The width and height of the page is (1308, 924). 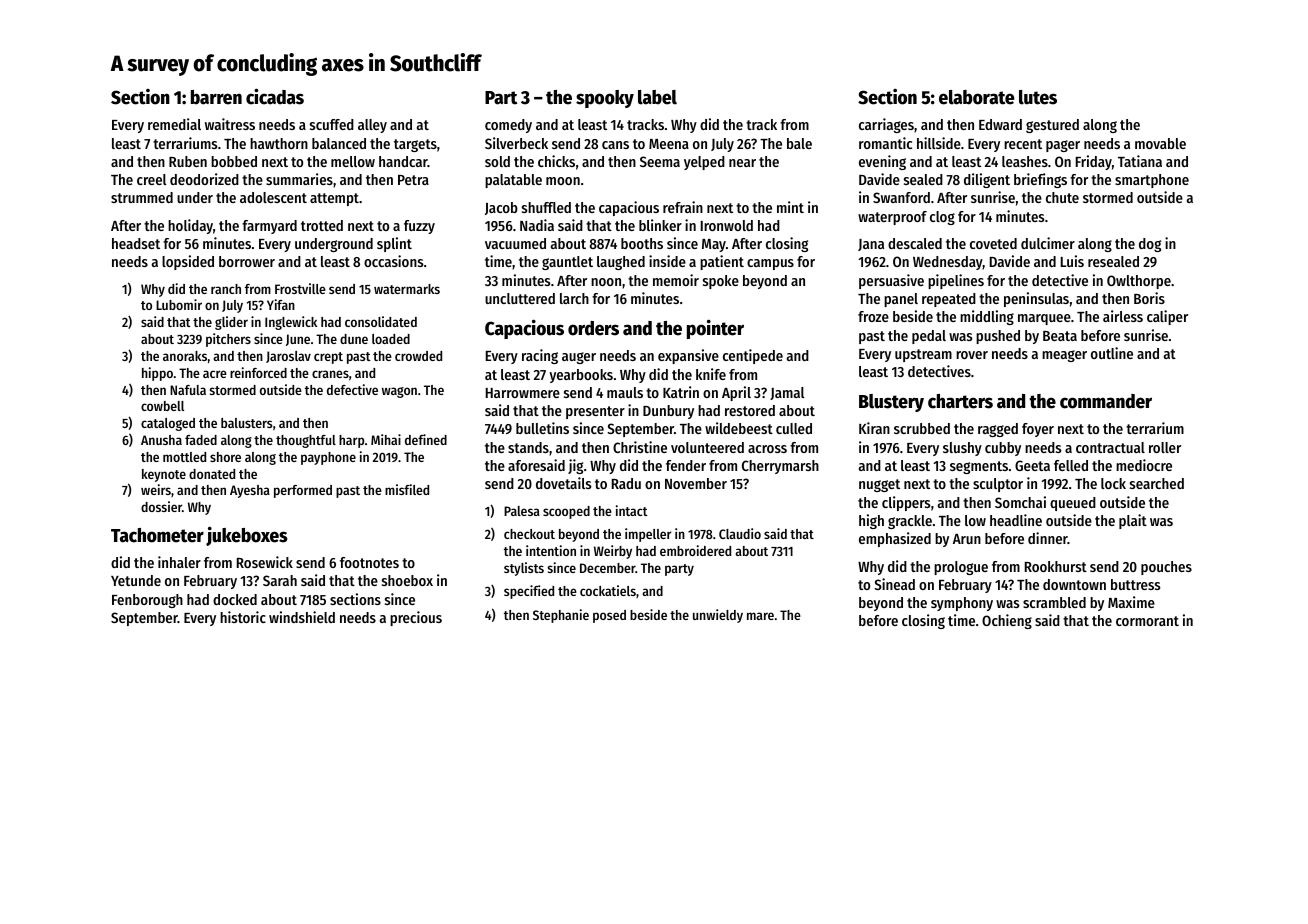 What do you see at coordinates (879, 485) in the page?
I see `nugget` at bounding box center [879, 485].
